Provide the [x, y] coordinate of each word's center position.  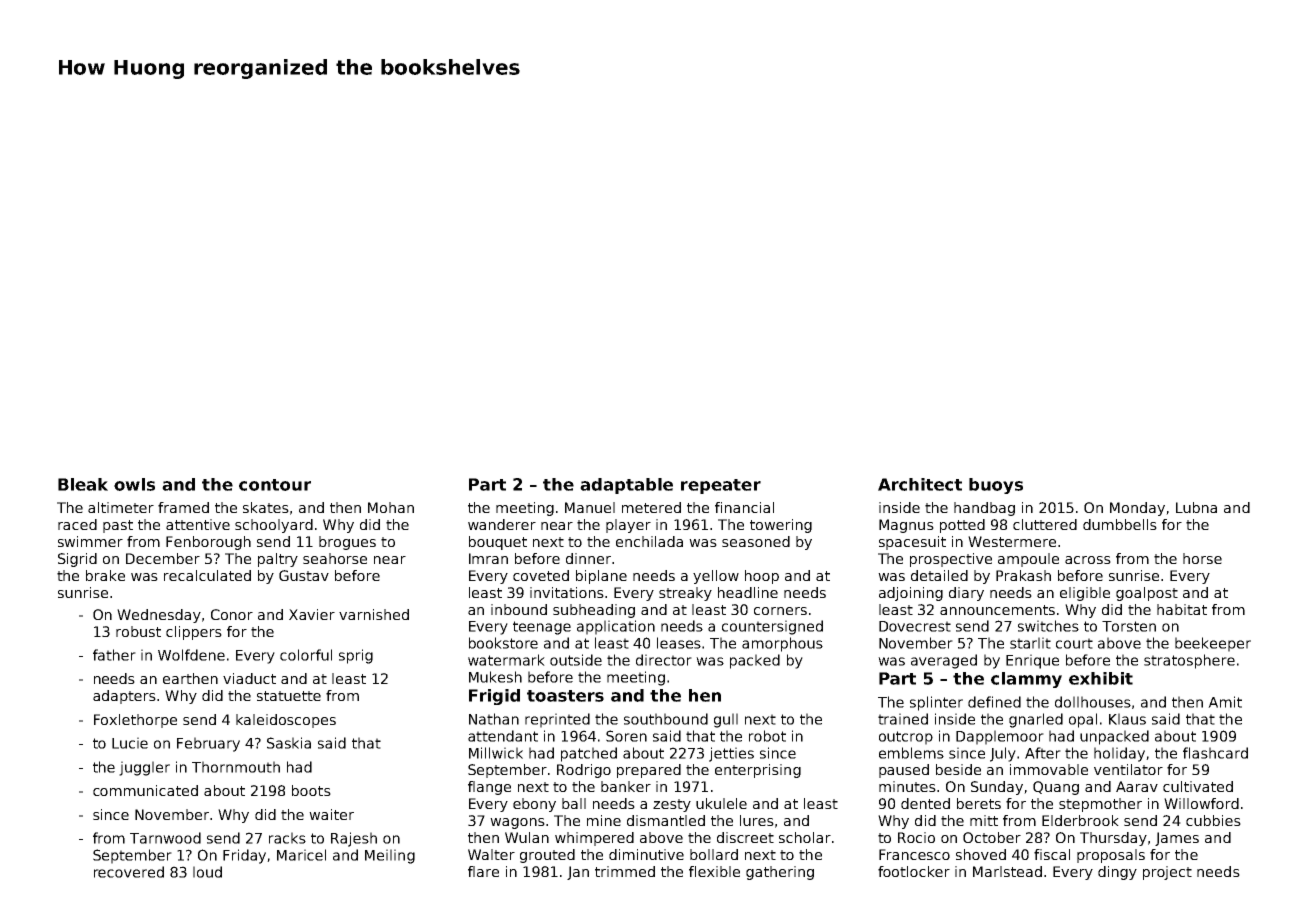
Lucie [130, 743]
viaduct [249, 678]
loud [207, 872]
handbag [984, 509]
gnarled [1036, 720]
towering [781, 526]
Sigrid [77, 560]
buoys [996, 486]
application [616, 627]
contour [275, 485]
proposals [1111, 856]
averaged [944, 661]
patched [589, 754]
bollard [714, 854]
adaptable [626, 486]
